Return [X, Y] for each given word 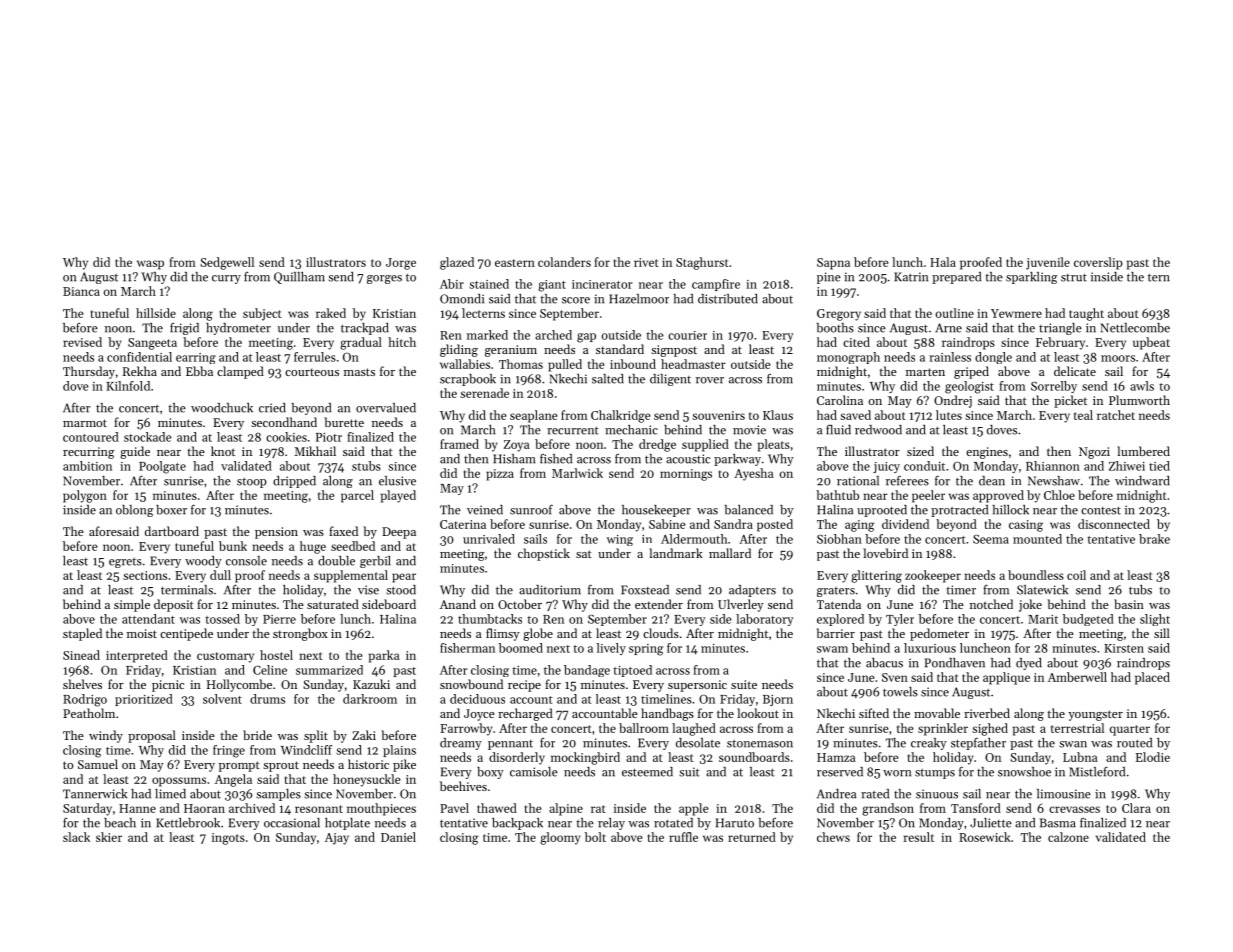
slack [76, 837]
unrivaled [489, 539]
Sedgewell [227, 263]
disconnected [1114, 524]
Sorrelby [1054, 387]
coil [1076, 575]
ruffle [683, 837]
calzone [1068, 837]
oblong [134, 511]
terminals [187, 590]
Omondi [462, 299]
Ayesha [754, 474]
